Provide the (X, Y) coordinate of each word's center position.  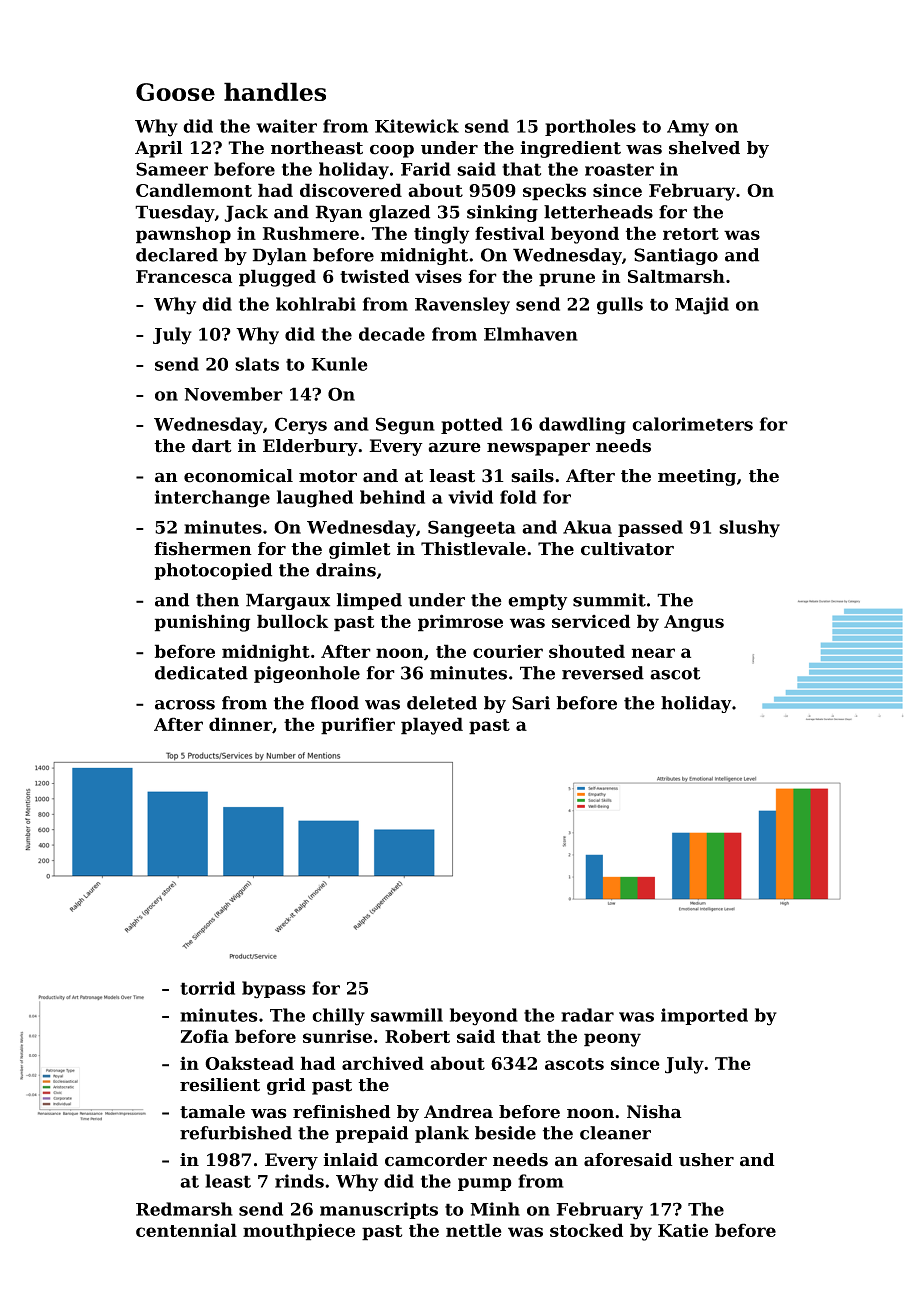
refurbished (236, 1133)
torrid (207, 988)
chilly (338, 1017)
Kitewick (417, 126)
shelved (704, 148)
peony (612, 1040)
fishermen (203, 549)
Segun (405, 426)
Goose (175, 92)
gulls (620, 306)
